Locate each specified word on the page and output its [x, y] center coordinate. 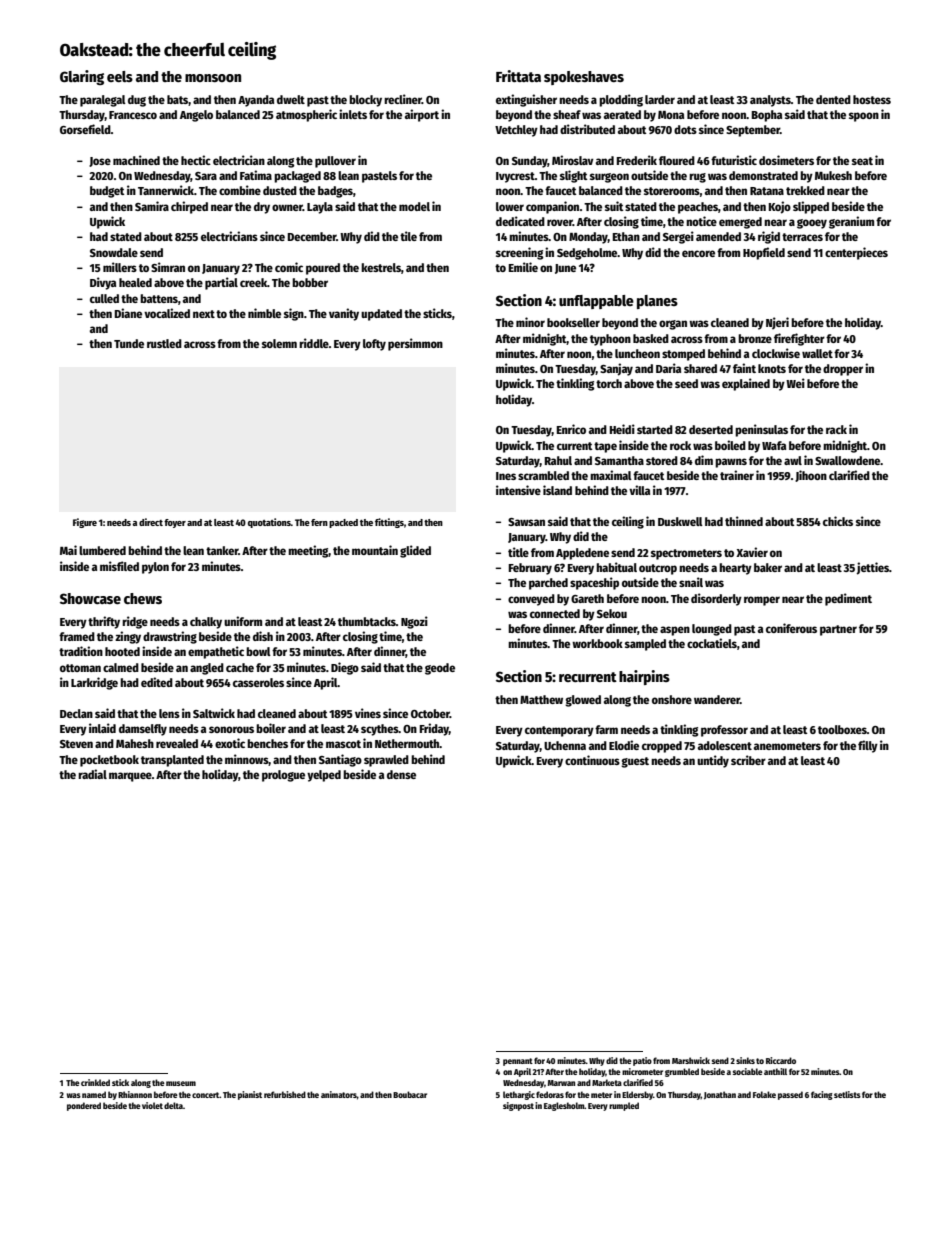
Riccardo [781, 1060]
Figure [85, 523]
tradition [81, 651]
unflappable [596, 302]
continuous [592, 760]
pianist [250, 1095]
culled [104, 298]
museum [181, 1083]
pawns [731, 463]
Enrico [571, 429]
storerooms [672, 191]
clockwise [776, 353]
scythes [380, 730]
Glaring [82, 77]
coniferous [791, 628]
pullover [335, 162]
